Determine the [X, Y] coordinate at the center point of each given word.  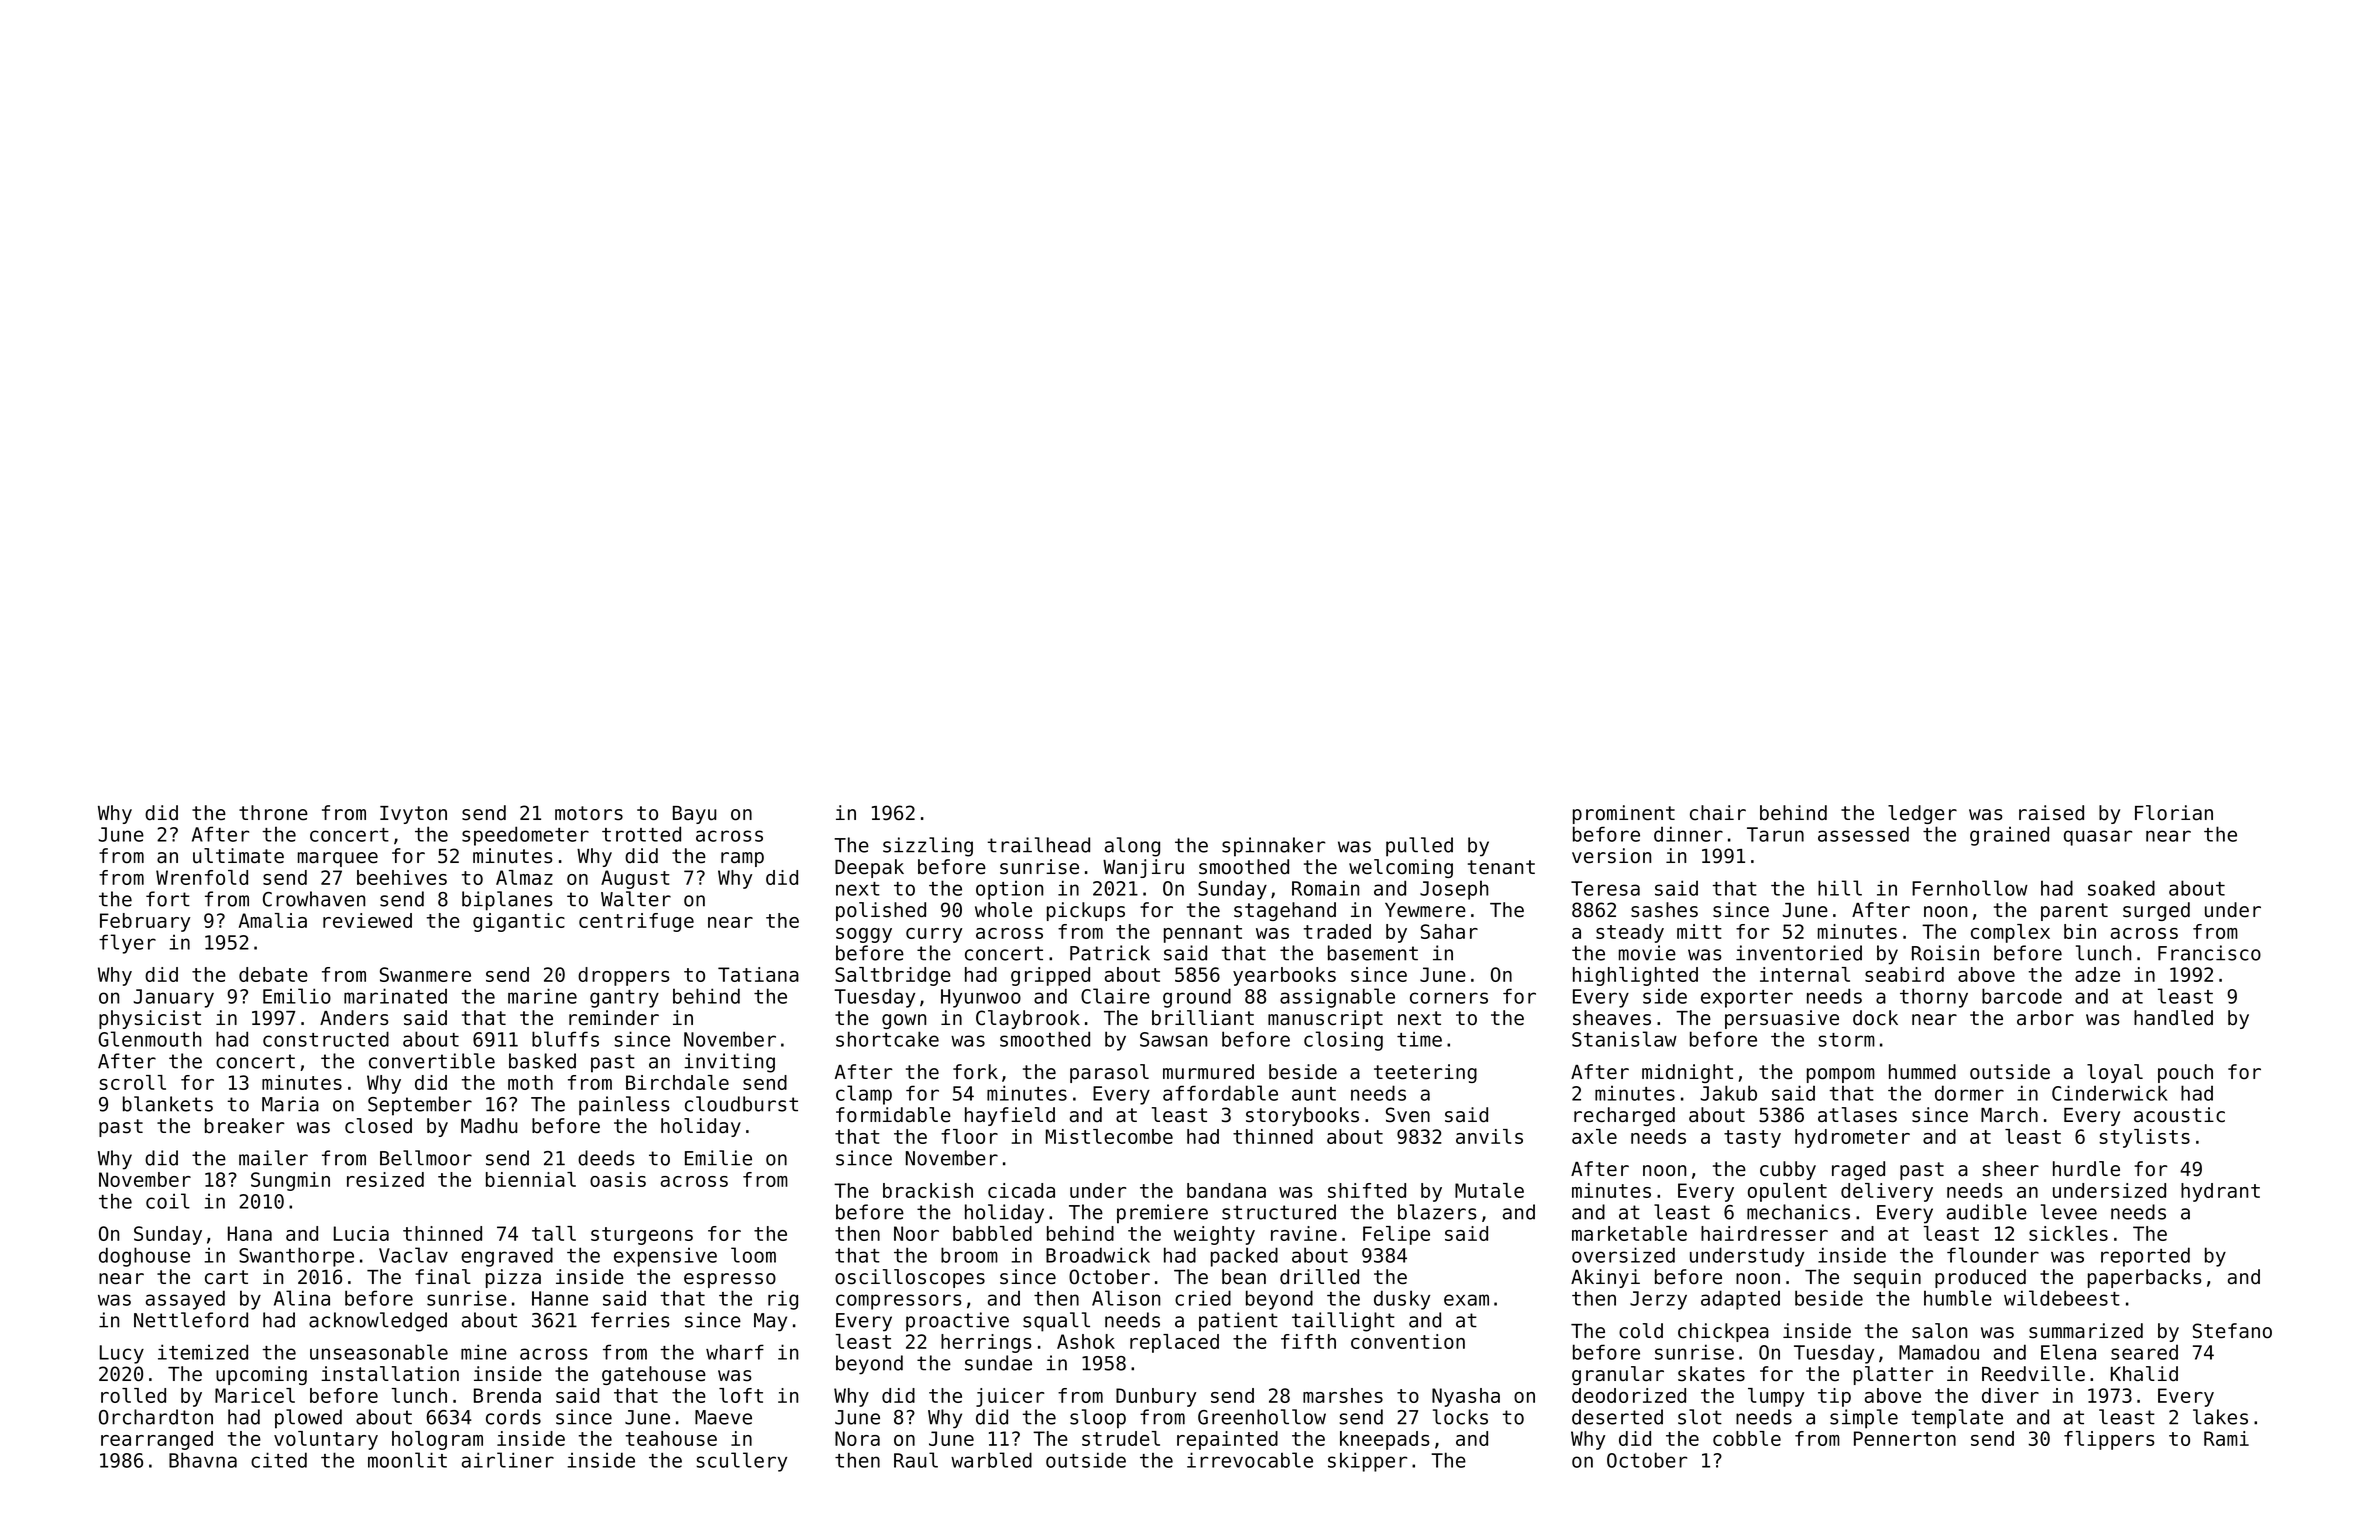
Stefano [2232, 1331]
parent [2074, 912]
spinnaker [1273, 847]
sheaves [1612, 1018]
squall [1056, 1322]
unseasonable [379, 1352]
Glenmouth [149, 1039]
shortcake [887, 1039]
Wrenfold [202, 877]
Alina [302, 1298]
